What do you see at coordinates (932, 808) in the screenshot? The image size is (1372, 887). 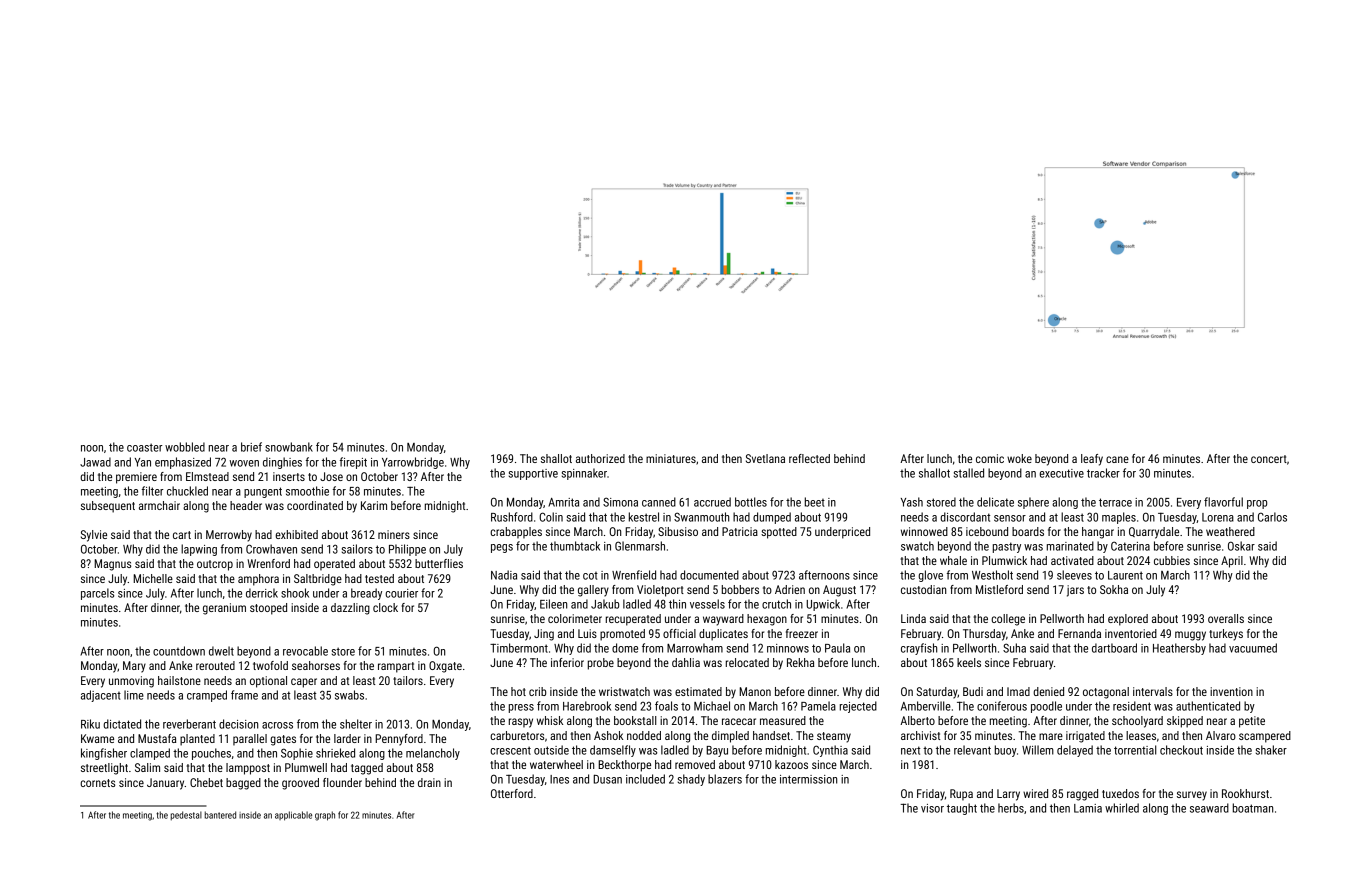 I see `visor` at bounding box center [932, 808].
